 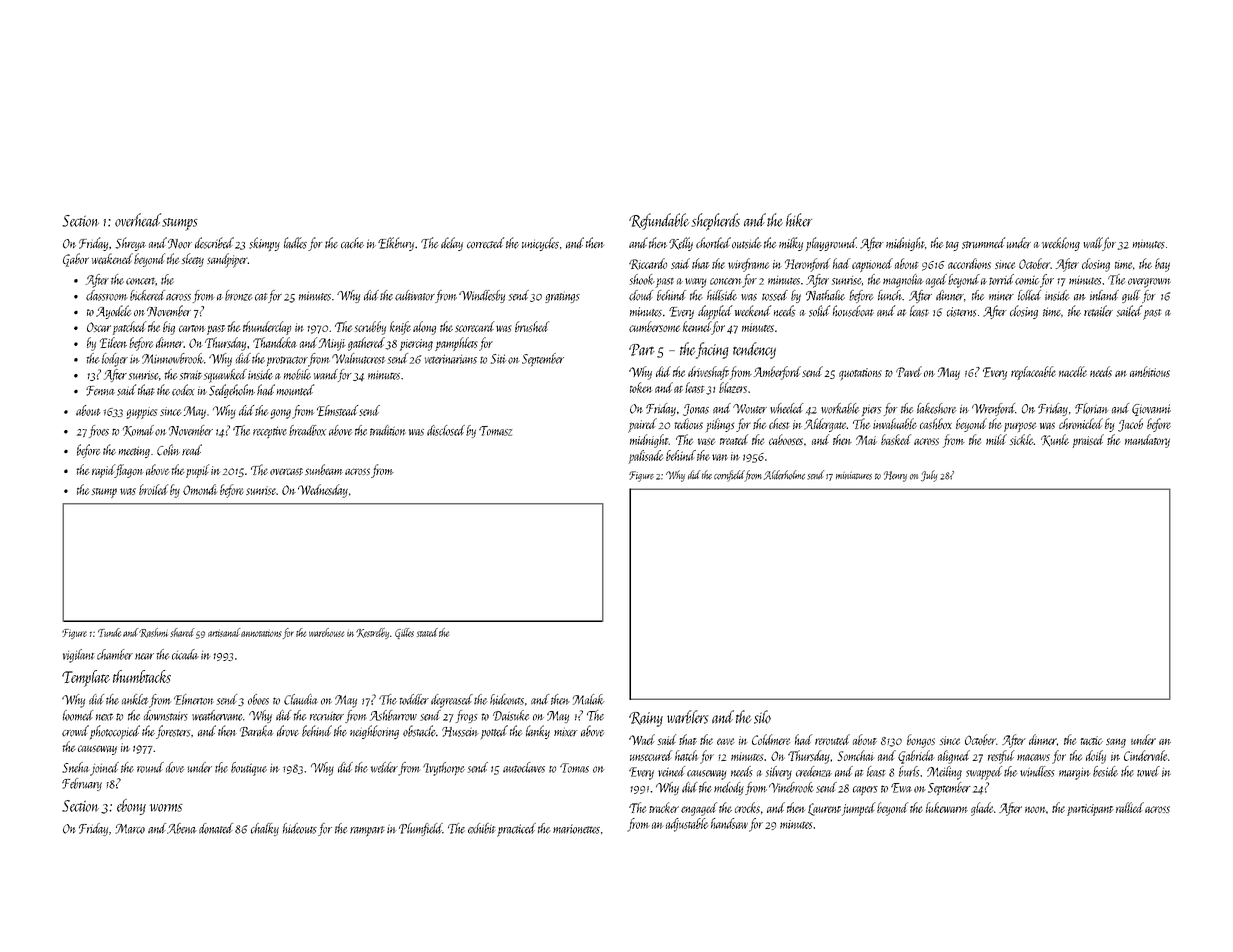 I want to click on unicycles, so click(x=540, y=244).
